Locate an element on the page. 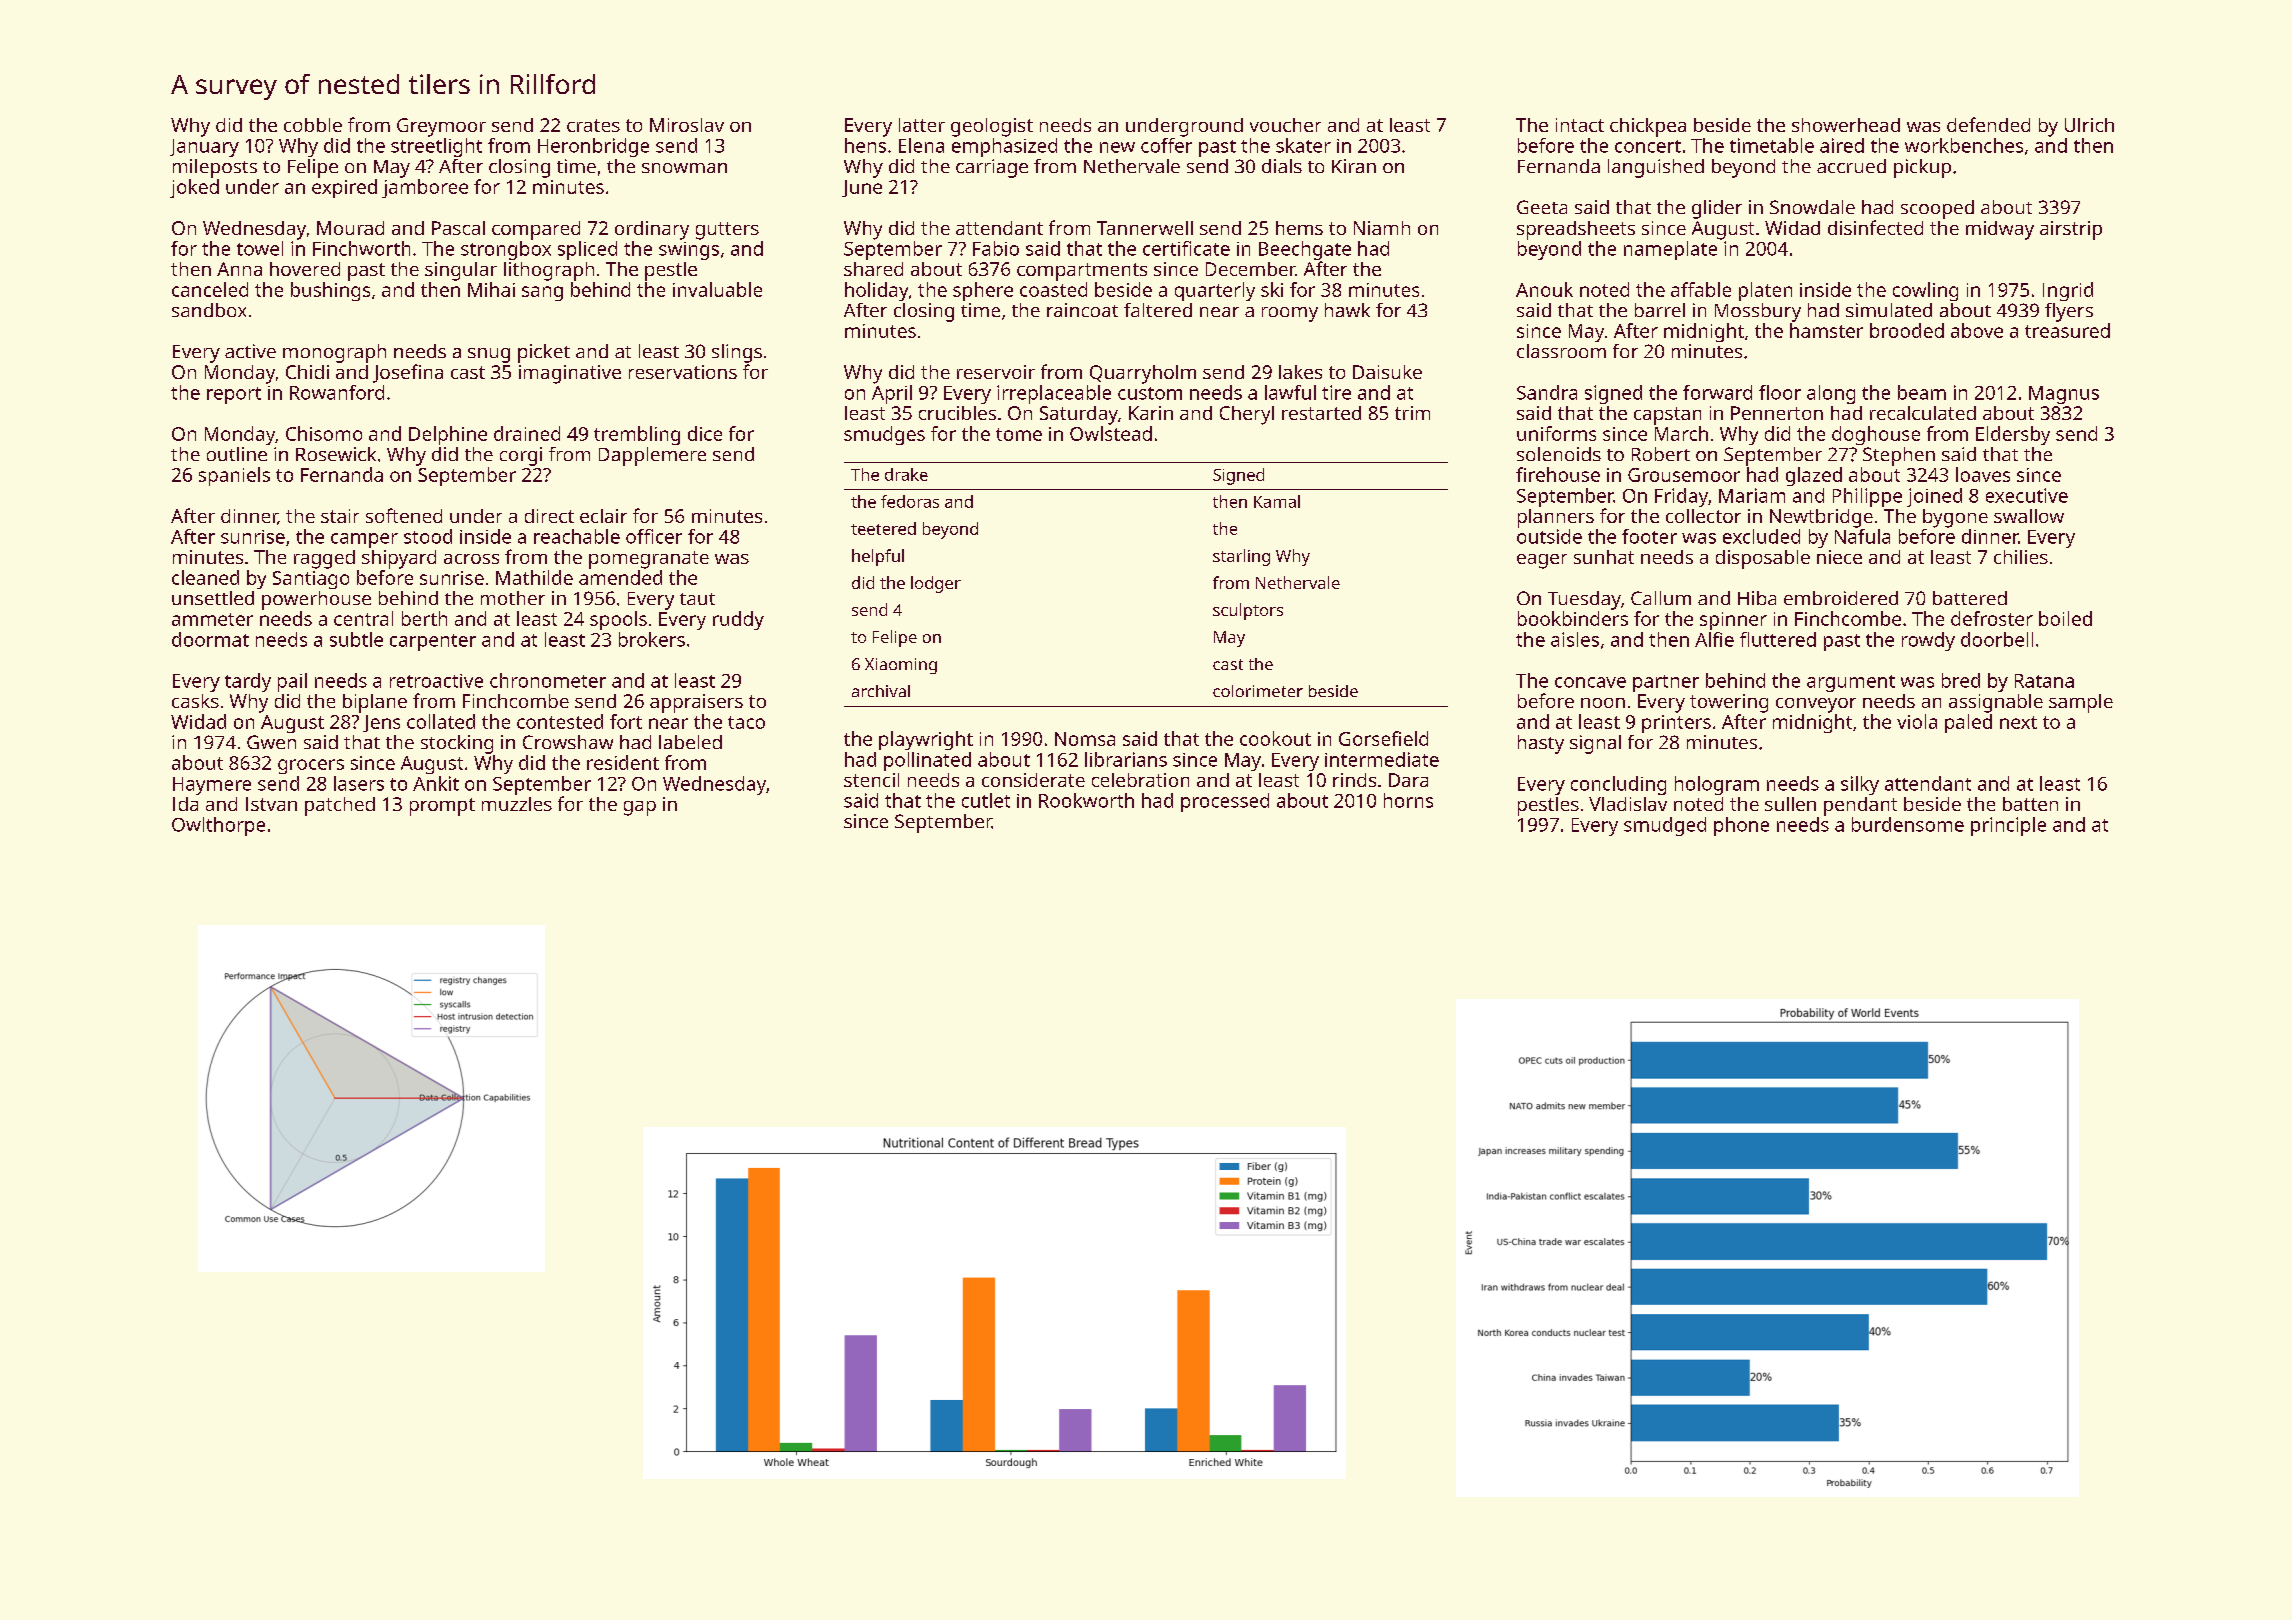 Image resolution: width=2292 pixels, height=1620 pixels. niece is located at coordinates (1839, 557).
